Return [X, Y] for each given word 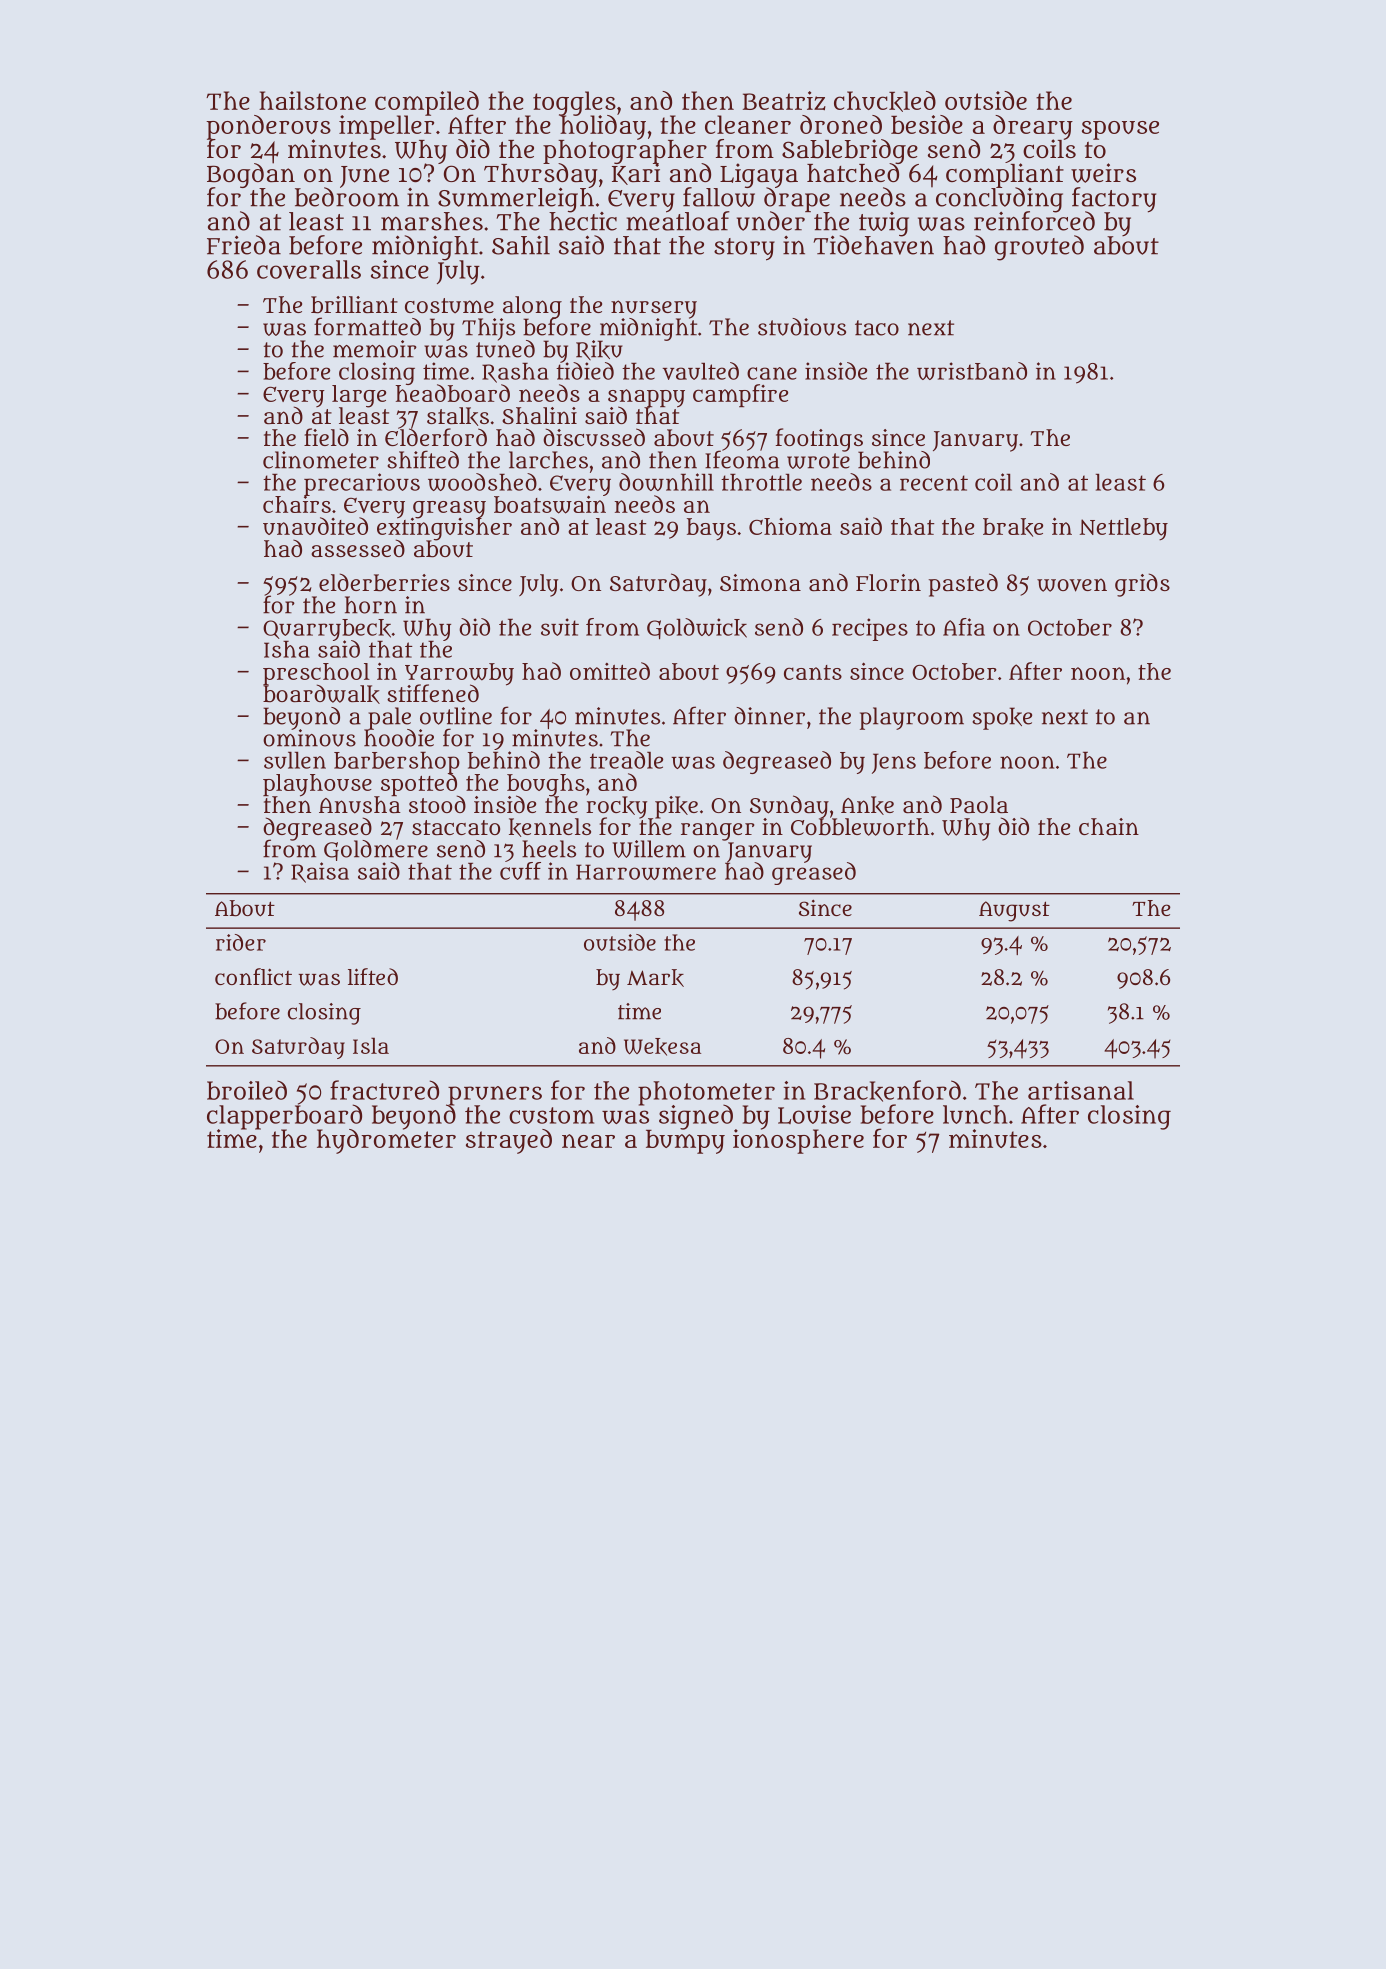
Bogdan [251, 175]
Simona [760, 582]
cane [772, 373]
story [744, 249]
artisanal [1081, 1090]
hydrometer [386, 1141]
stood [437, 804]
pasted [963, 585]
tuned [505, 349]
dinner [769, 716]
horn [371, 605]
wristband [972, 371]
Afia [964, 627]
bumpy [685, 1142]
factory [1114, 199]
